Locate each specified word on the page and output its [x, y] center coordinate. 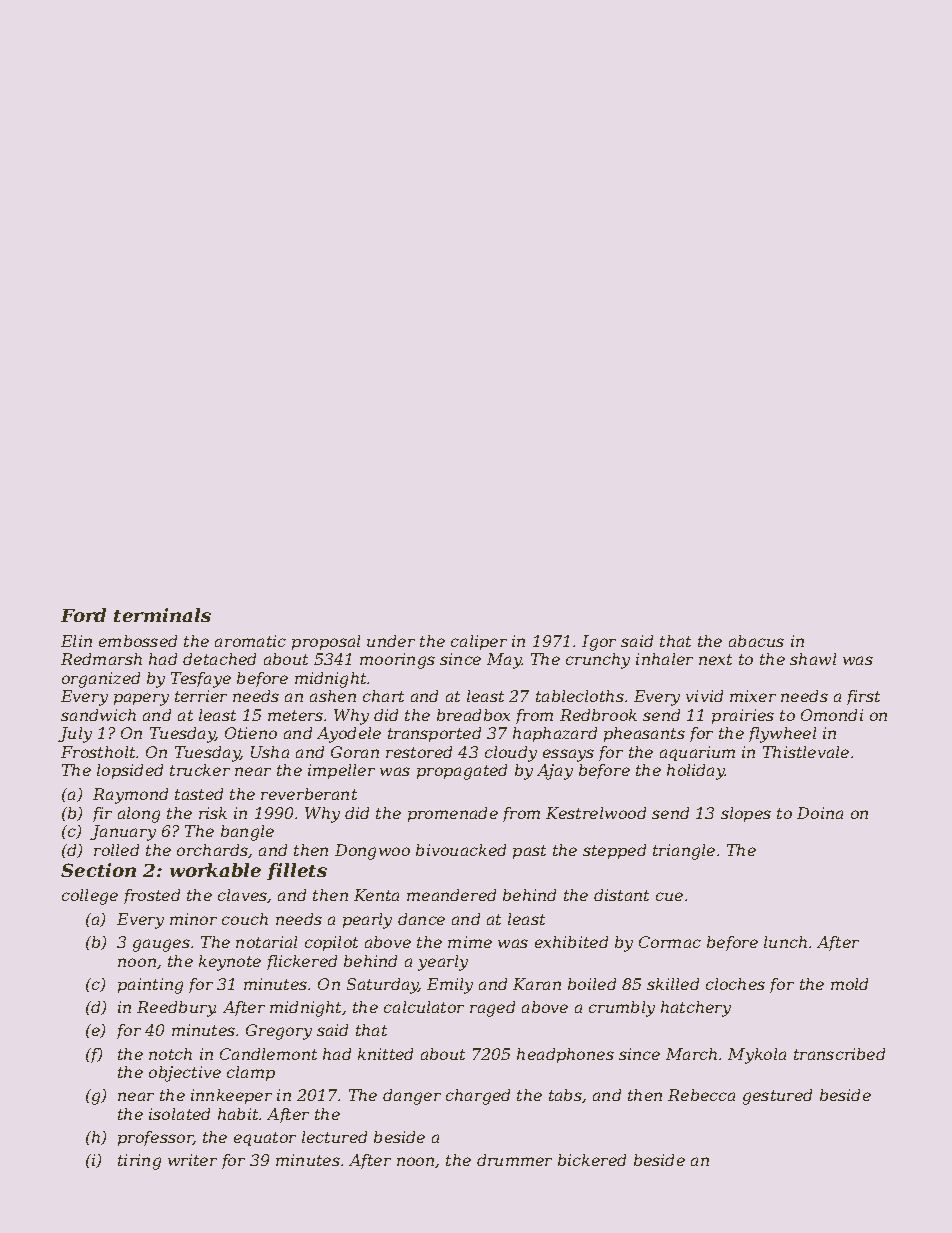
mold [849, 984]
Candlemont [268, 1054]
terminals [162, 615]
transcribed [839, 1054]
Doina [820, 813]
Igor [599, 643]
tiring [139, 1162]
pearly [367, 921]
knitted [385, 1054]
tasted [199, 794]
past [529, 852]
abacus [756, 641]
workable [215, 870]
